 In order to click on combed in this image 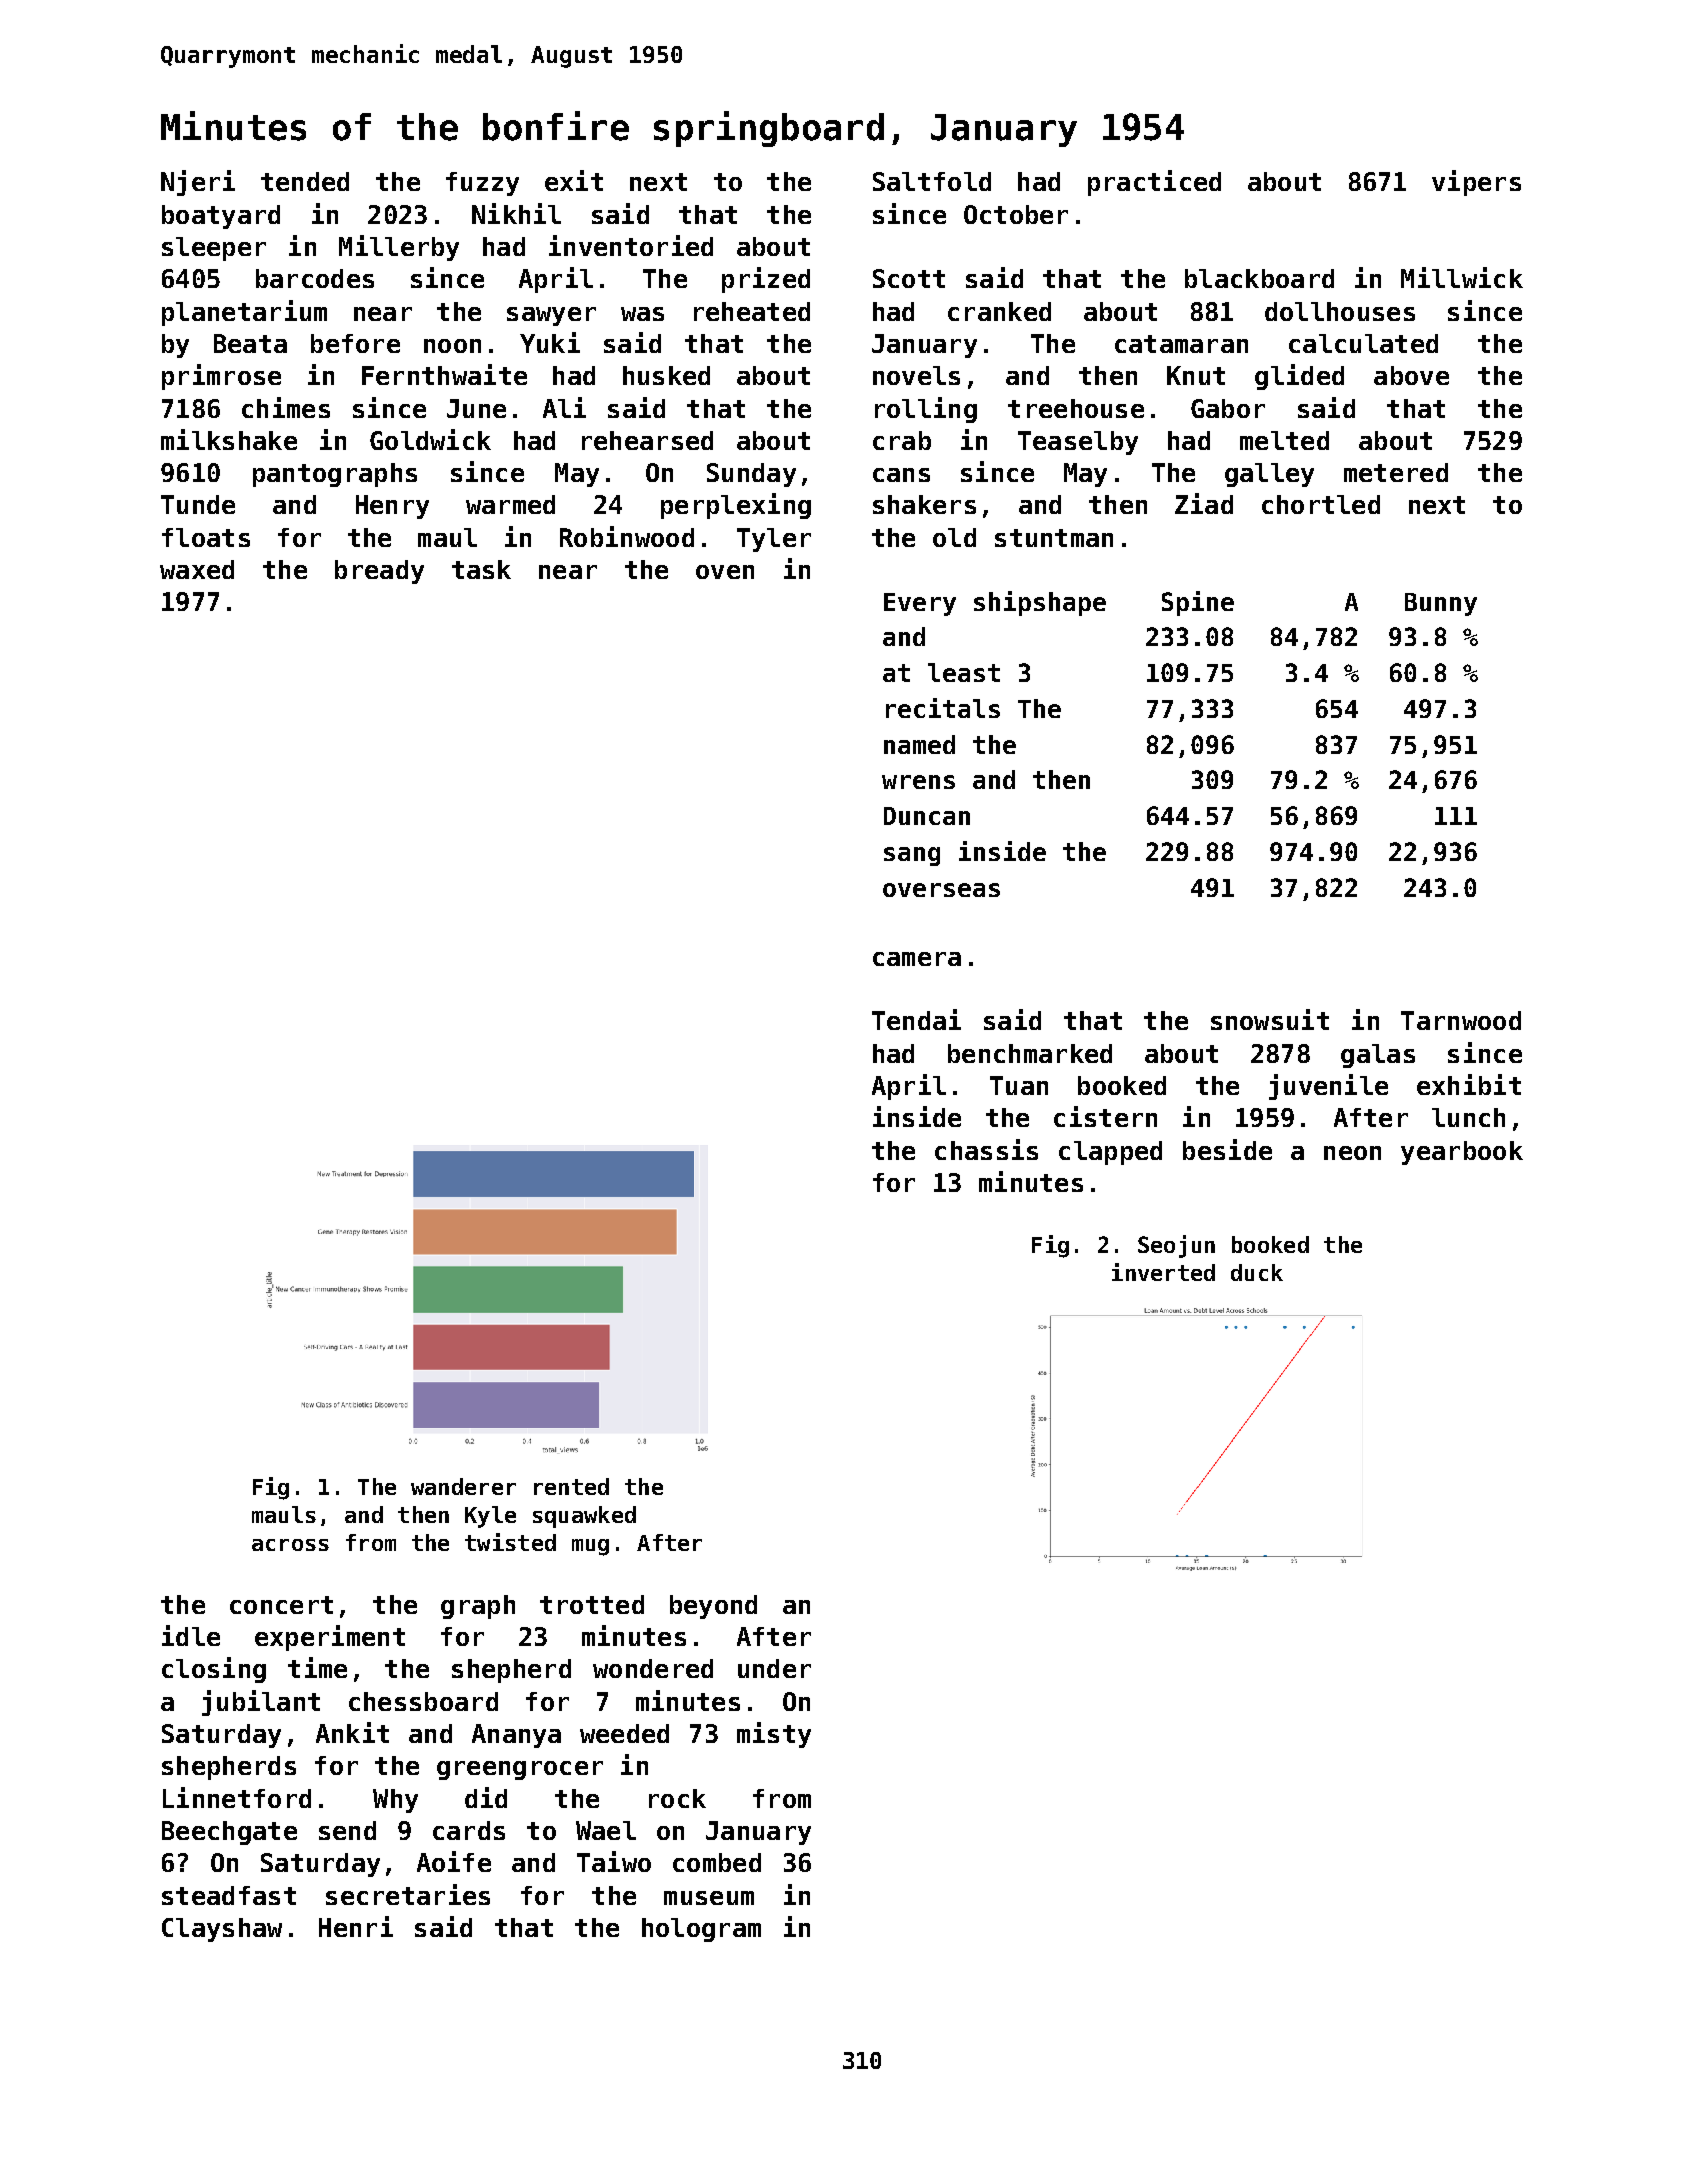, I will do `click(717, 1862)`.
